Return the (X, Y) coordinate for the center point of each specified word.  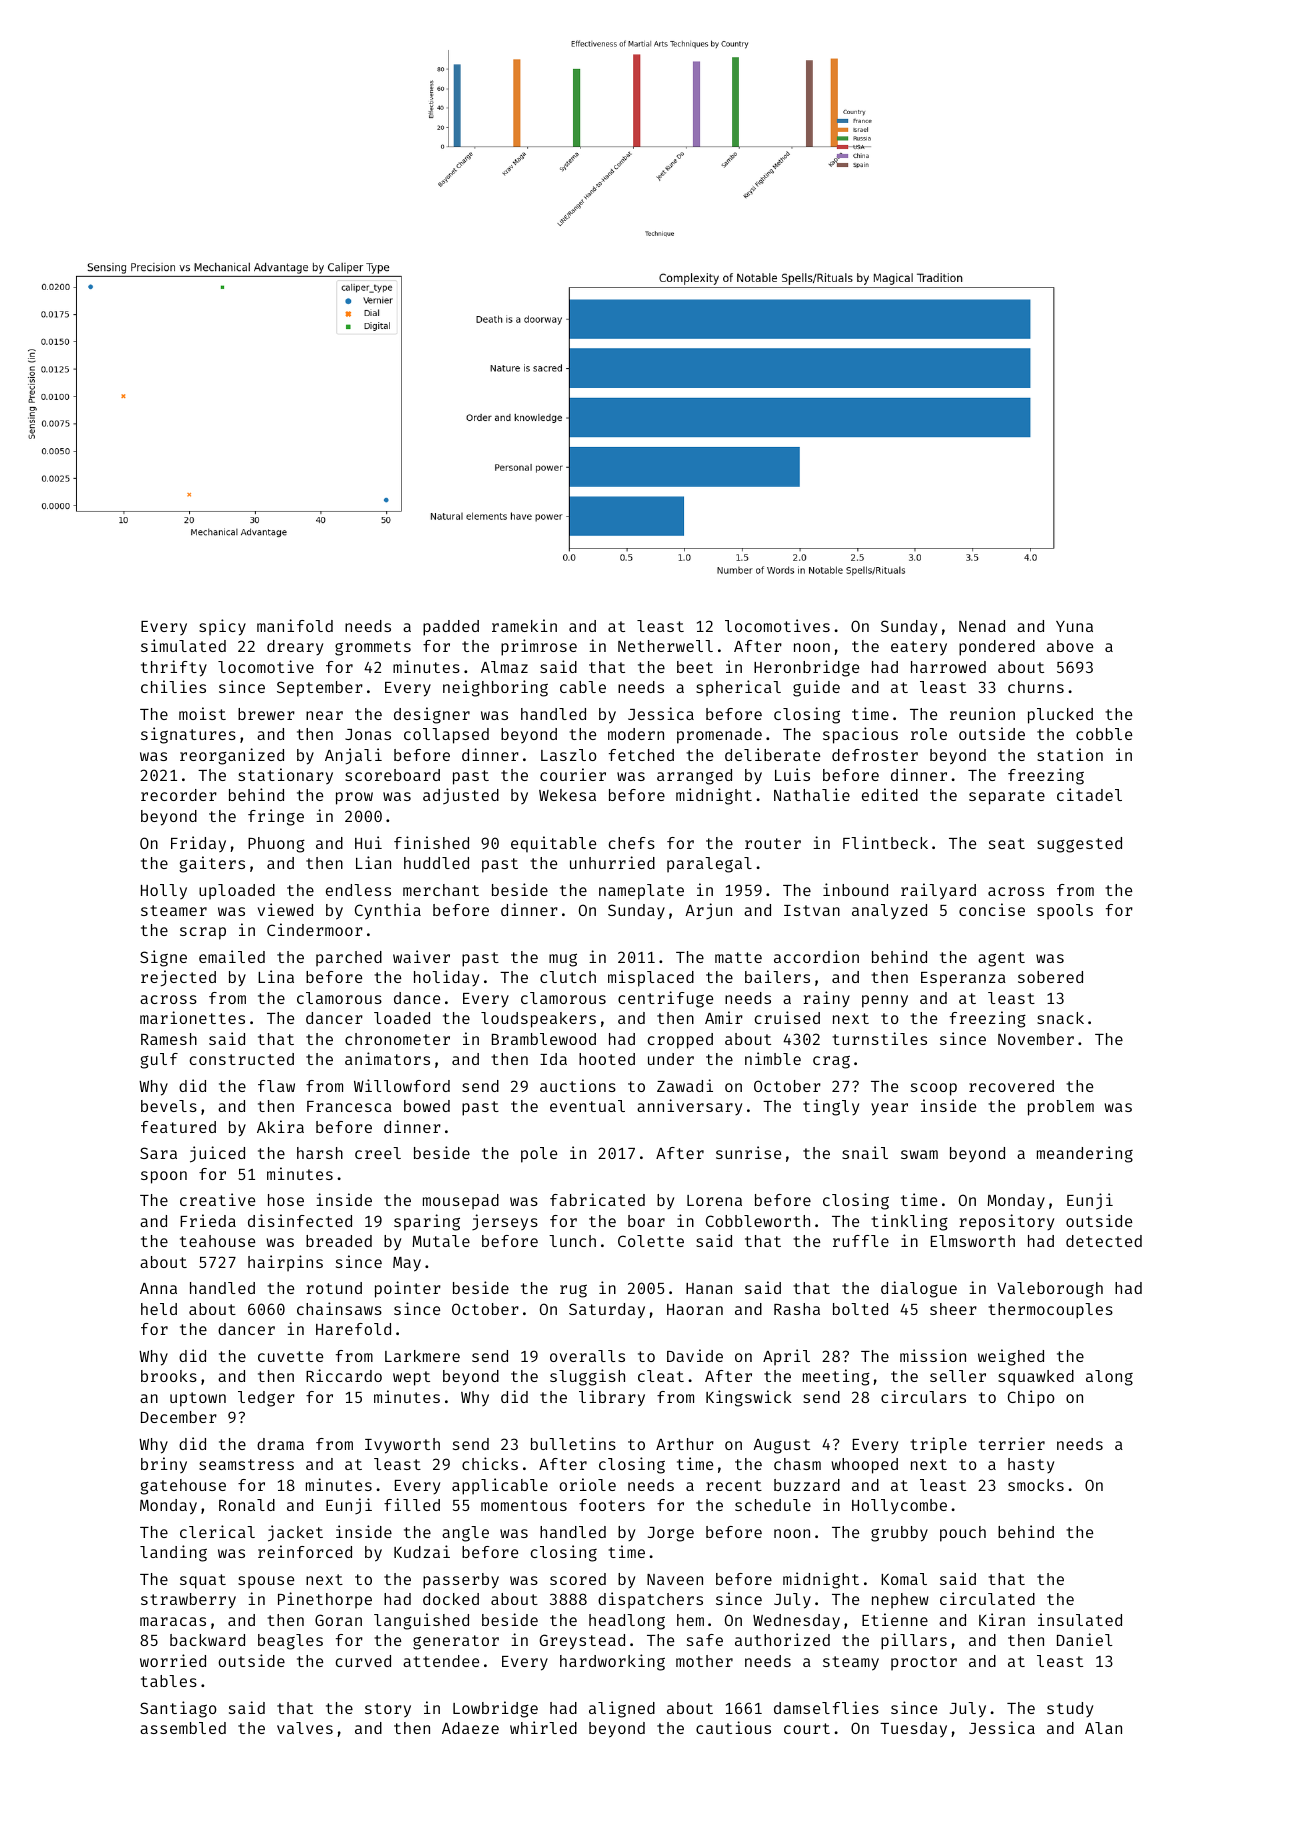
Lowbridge (495, 1709)
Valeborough (1050, 1290)
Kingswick (749, 1398)
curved (363, 1661)
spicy (222, 627)
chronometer (397, 1039)
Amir (724, 1017)
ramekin (524, 625)
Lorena (714, 1200)
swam (919, 1154)
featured (178, 1127)
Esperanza (963, 979)
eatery (919, 648)
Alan (1103, 1728)
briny (164, 1465)
